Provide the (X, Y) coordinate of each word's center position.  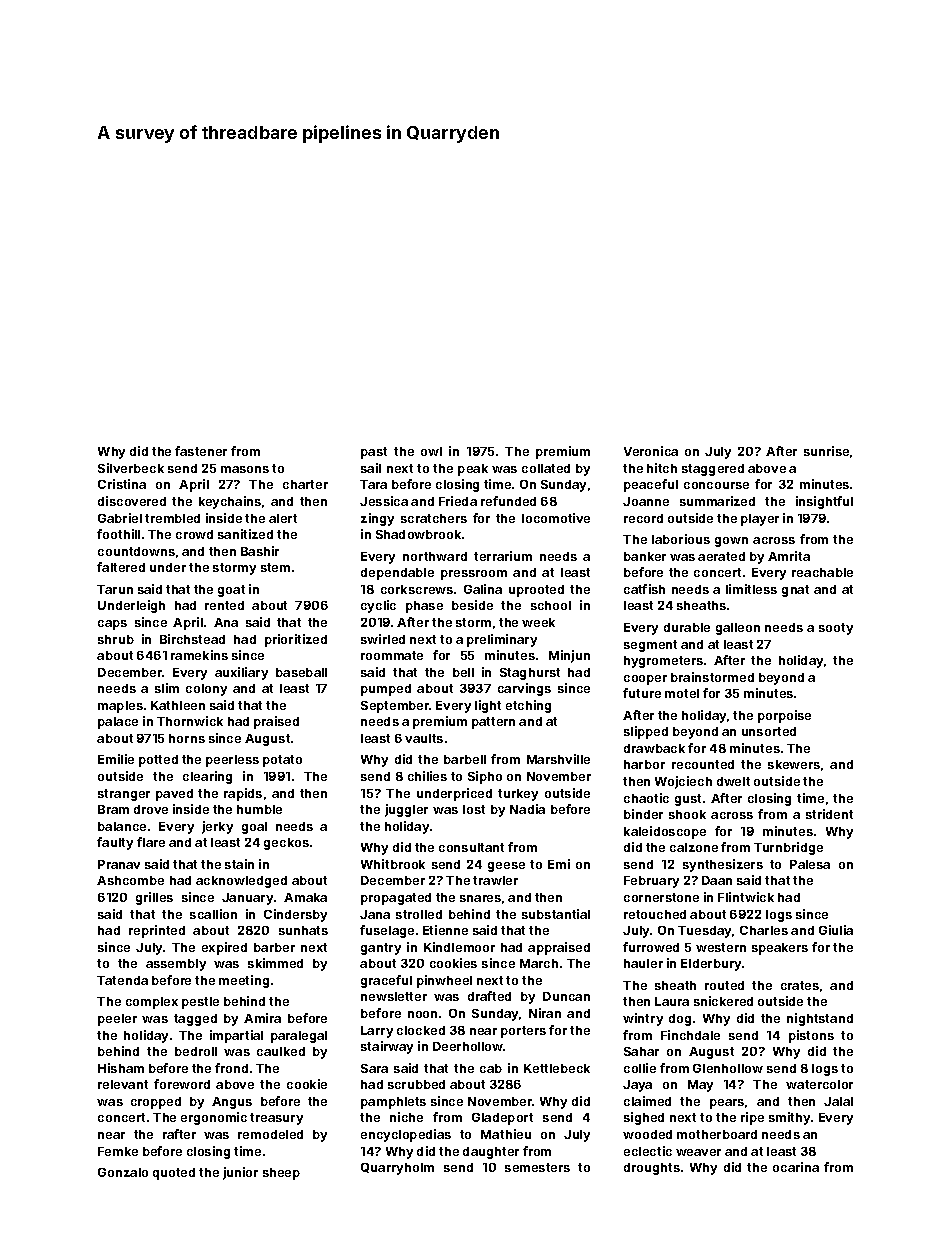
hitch (662, 468)
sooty (836, 629)
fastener (201, 451)
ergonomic (214, 1118)
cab (491, 1068)
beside (472, 605)
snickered (723, 1001)
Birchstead (192, 639)
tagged (195, 1020)
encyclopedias (406, 1135)
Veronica (651, 451)
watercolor (819, 1084)
